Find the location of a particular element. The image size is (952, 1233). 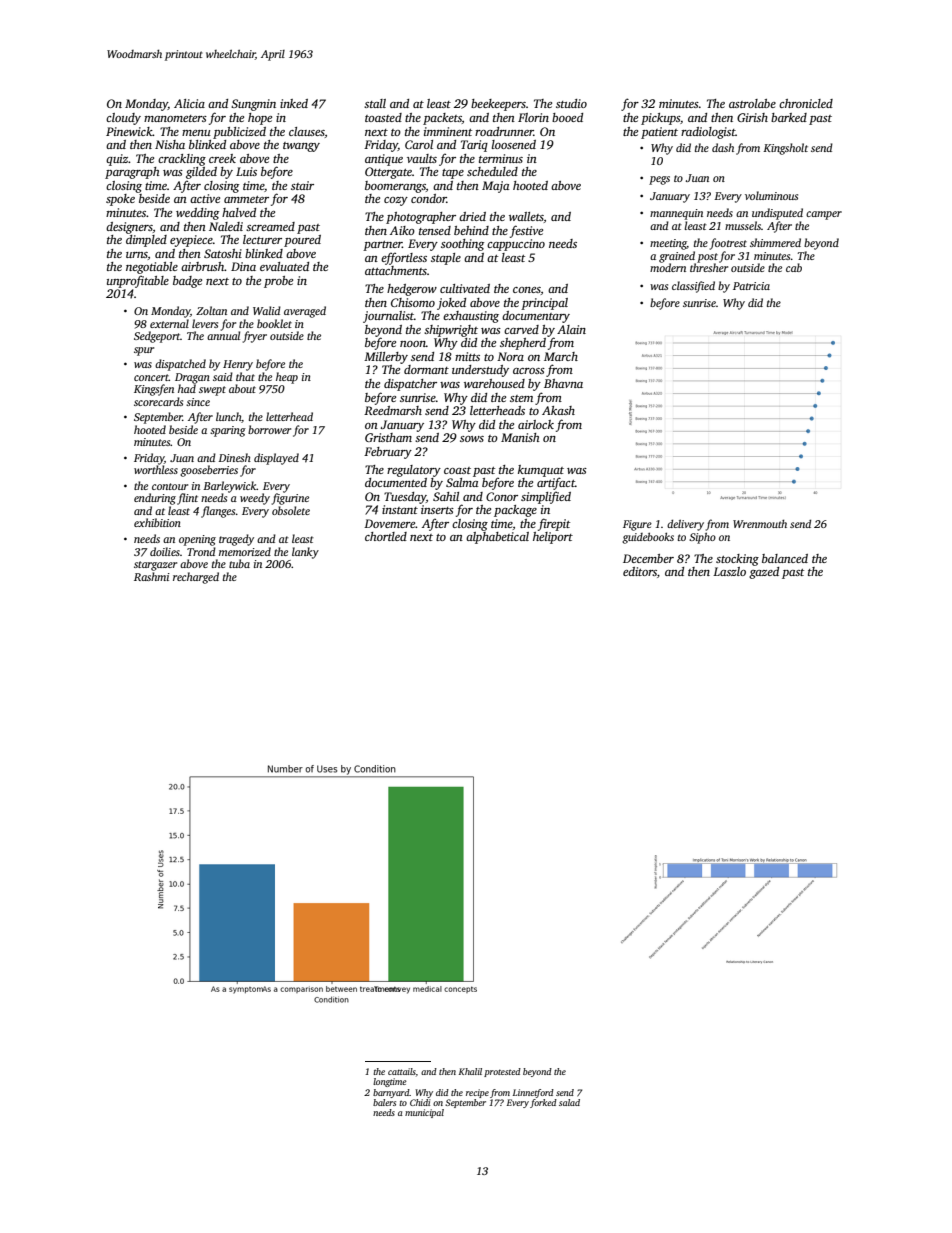

Laszlo is located at coordinates (729, 571).
